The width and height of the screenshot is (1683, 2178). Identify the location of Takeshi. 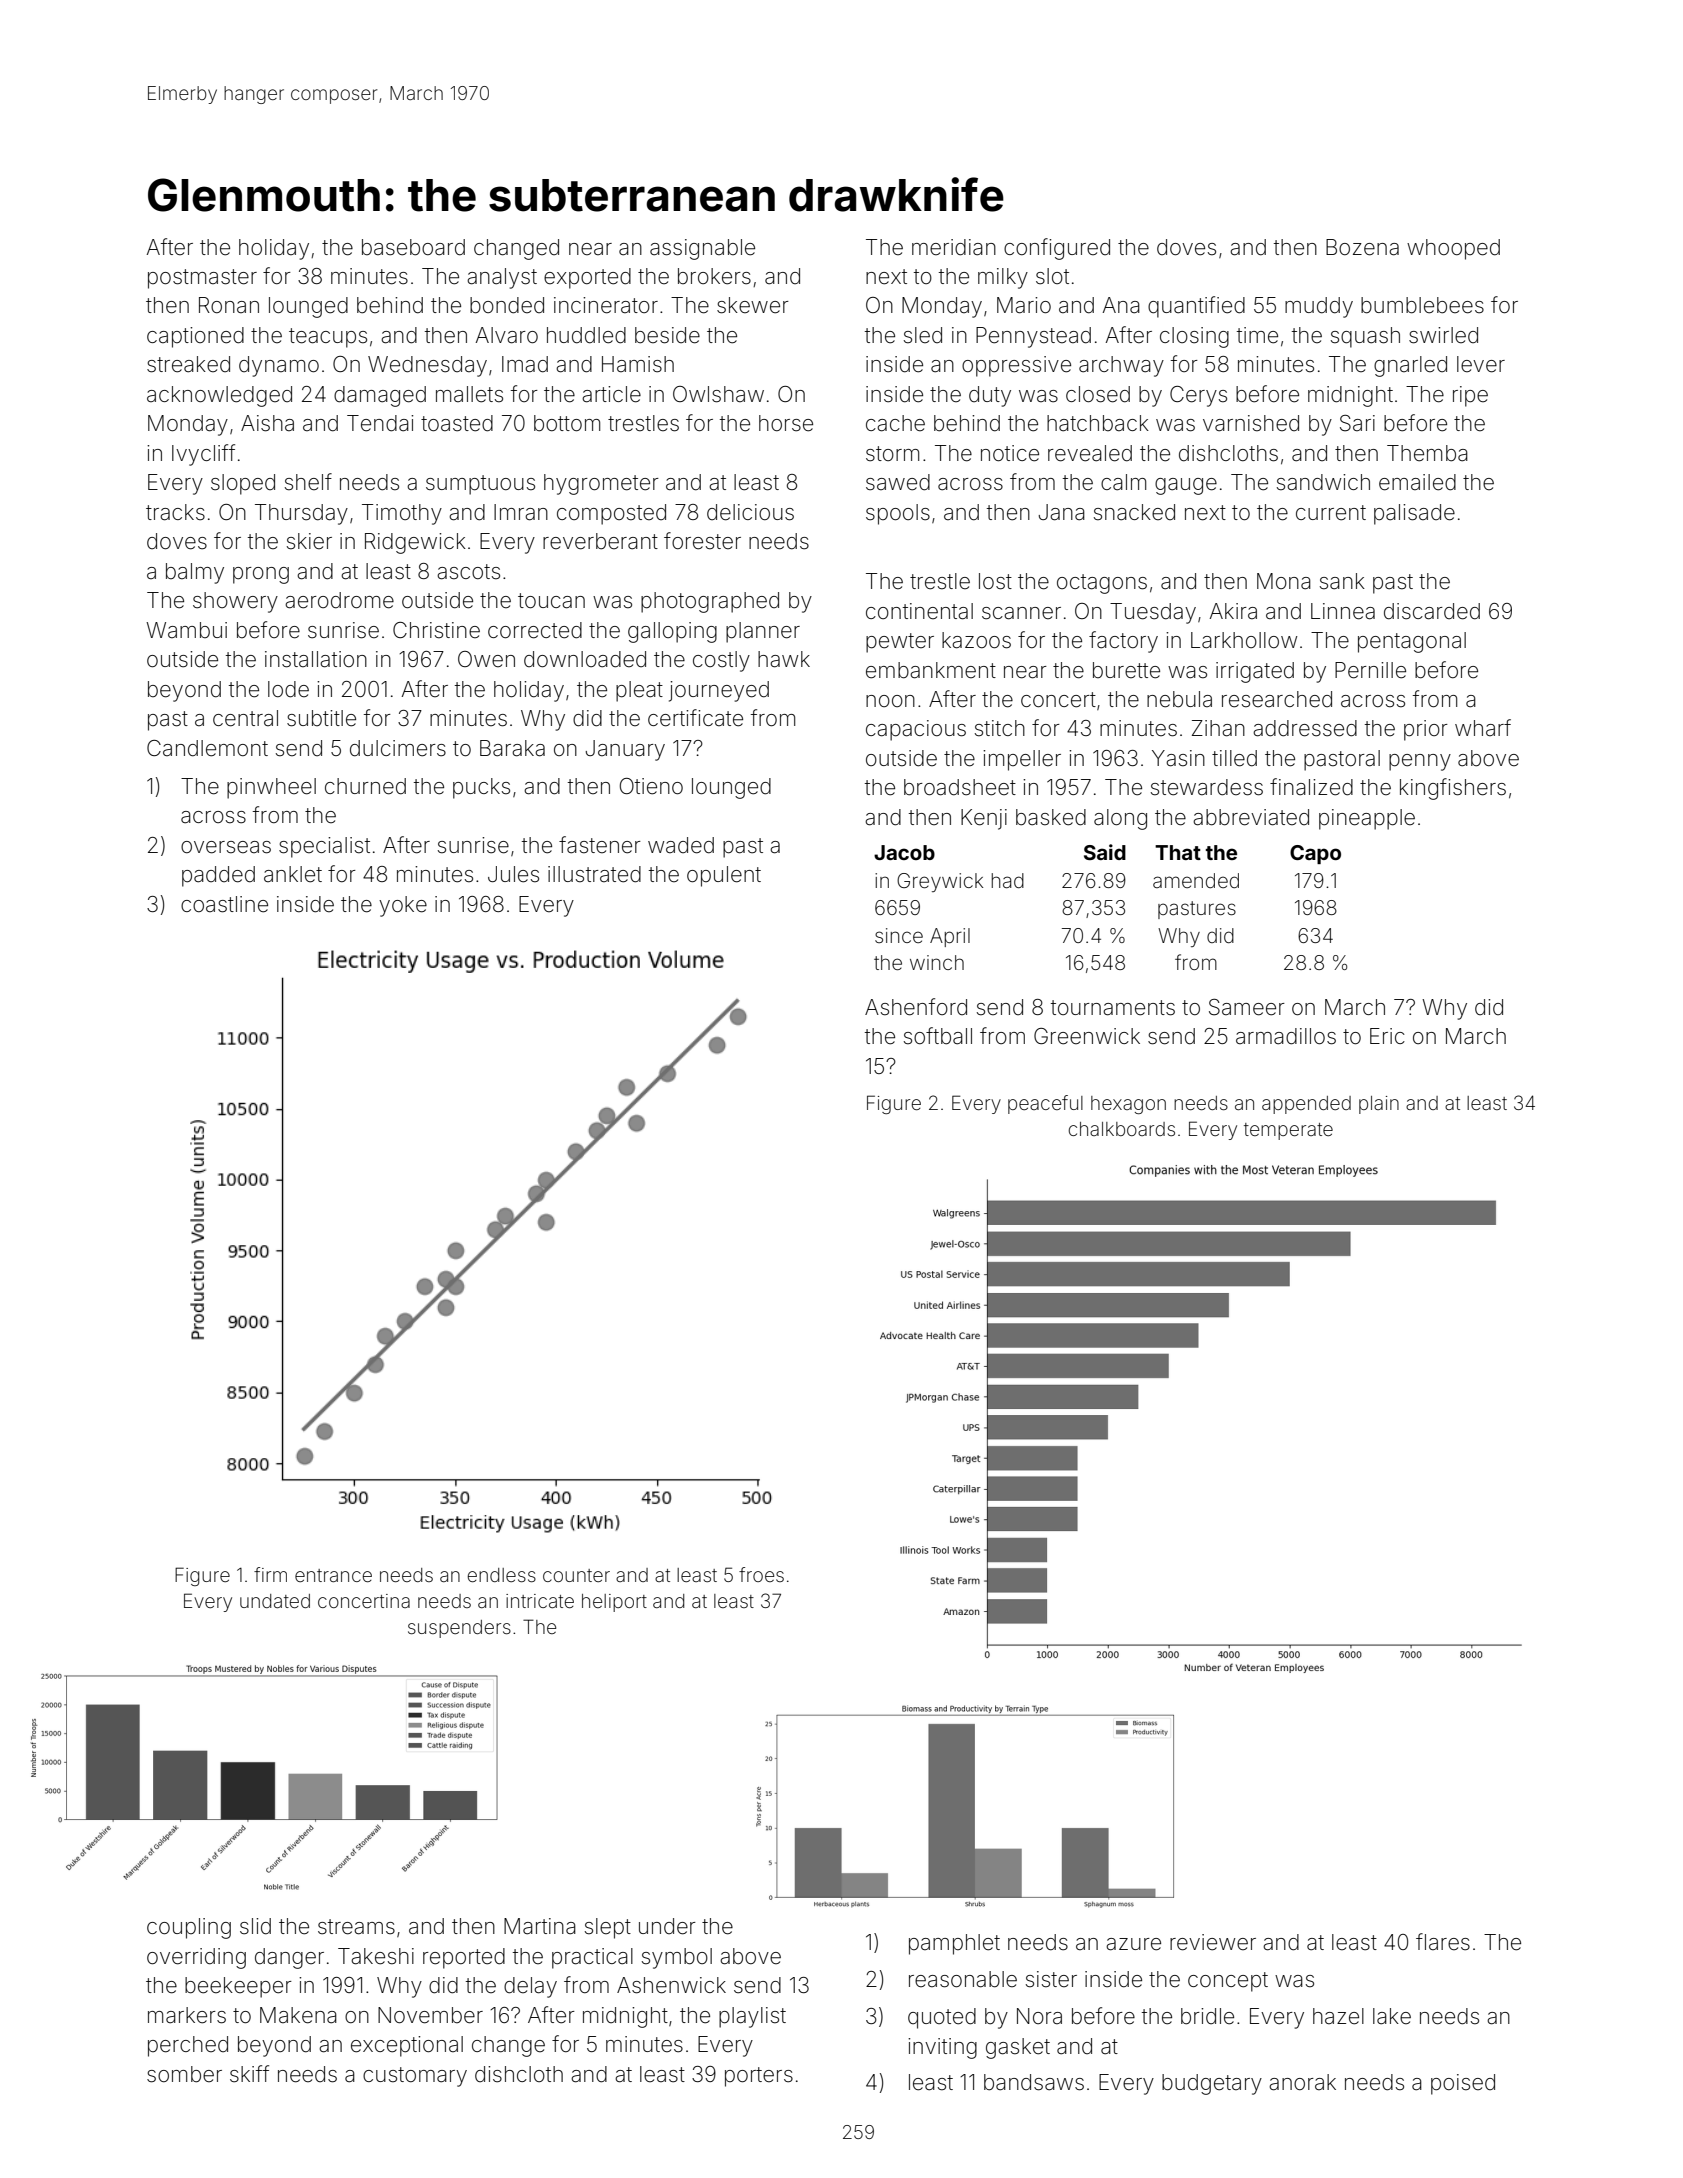
(376, 1956).
